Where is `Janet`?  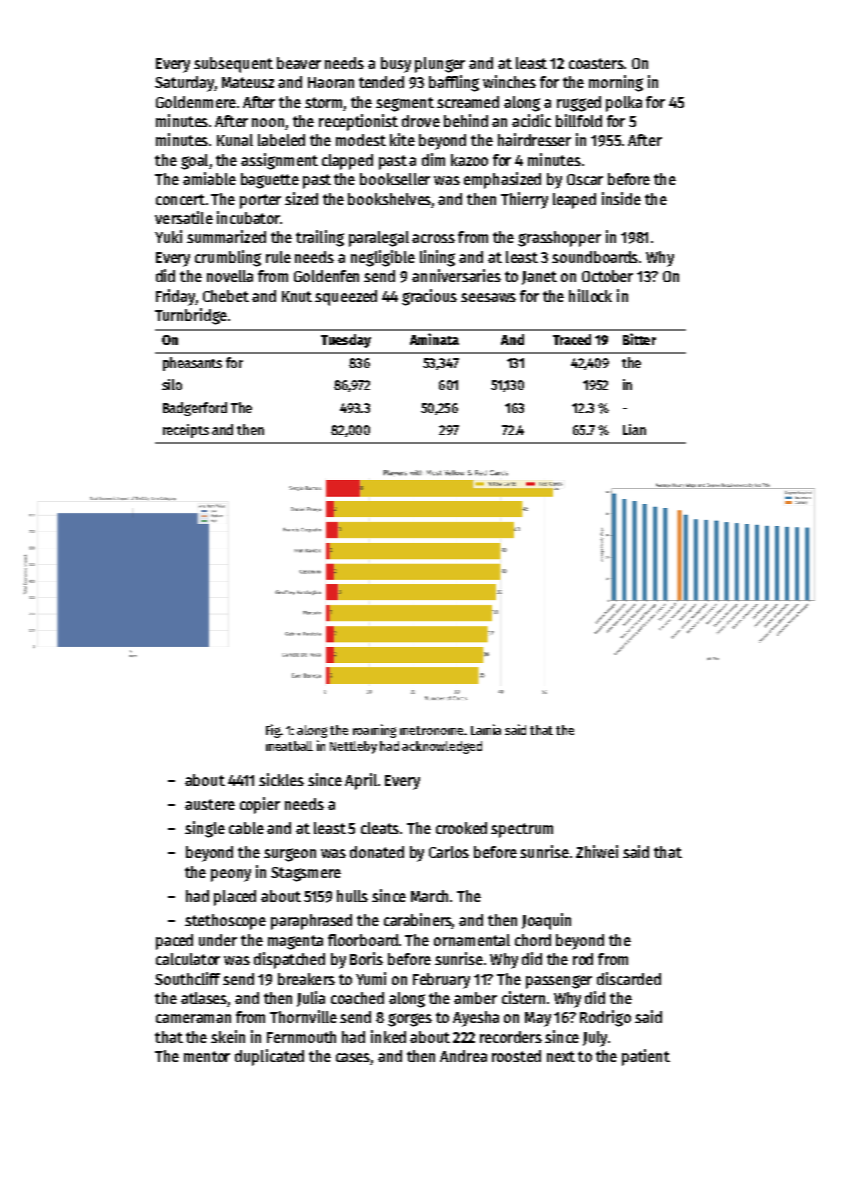
Janet is located at coordinates (539, 278).
